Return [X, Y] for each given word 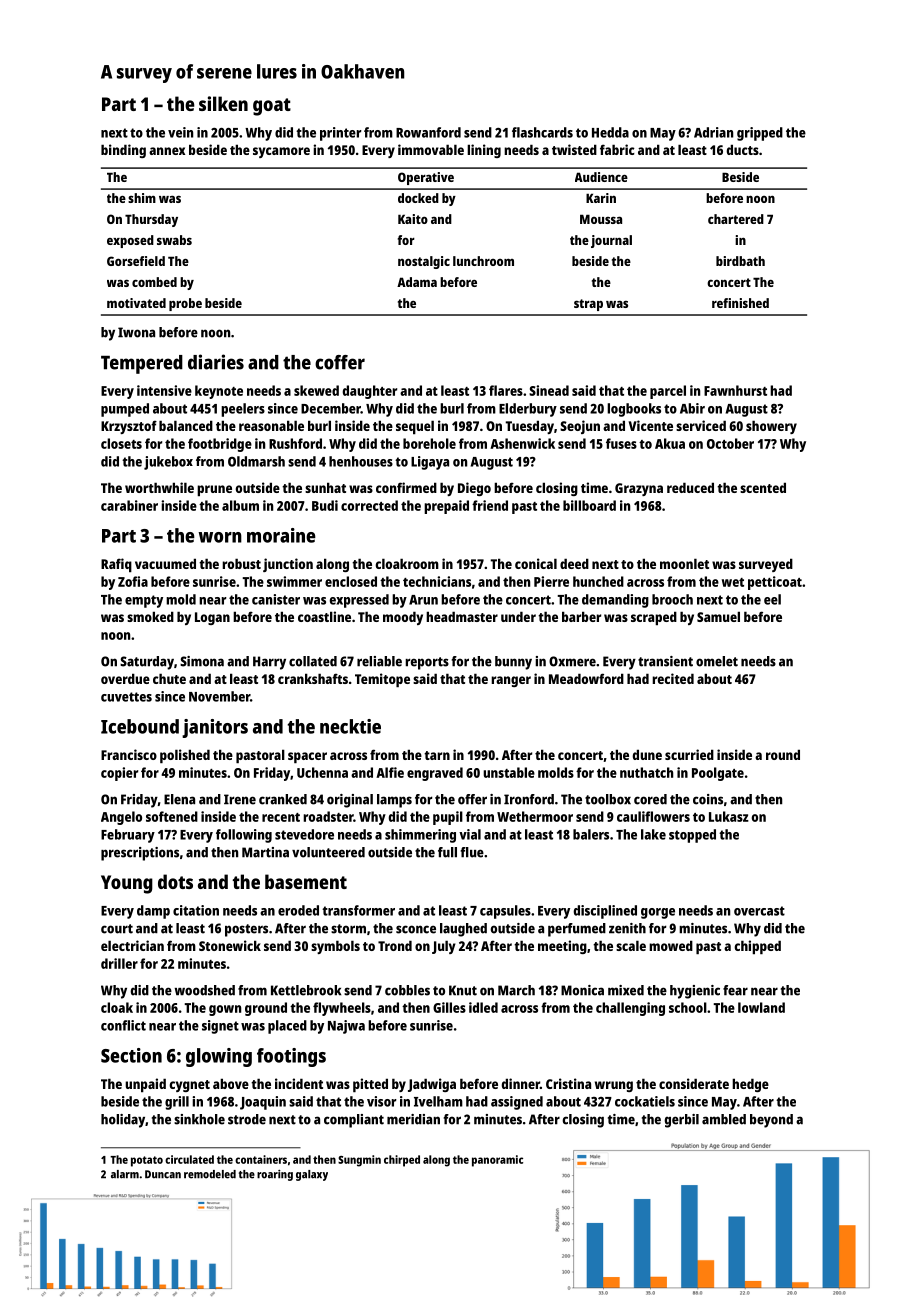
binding [123, 151]
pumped [125, 410]
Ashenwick [522, 443]
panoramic [497, 1161]
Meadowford [586, 678]
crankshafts [313, 678]
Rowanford [428, 132]
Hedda [610, 132]
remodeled [210, 1174]
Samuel [718, 616]
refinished [740, 303]
